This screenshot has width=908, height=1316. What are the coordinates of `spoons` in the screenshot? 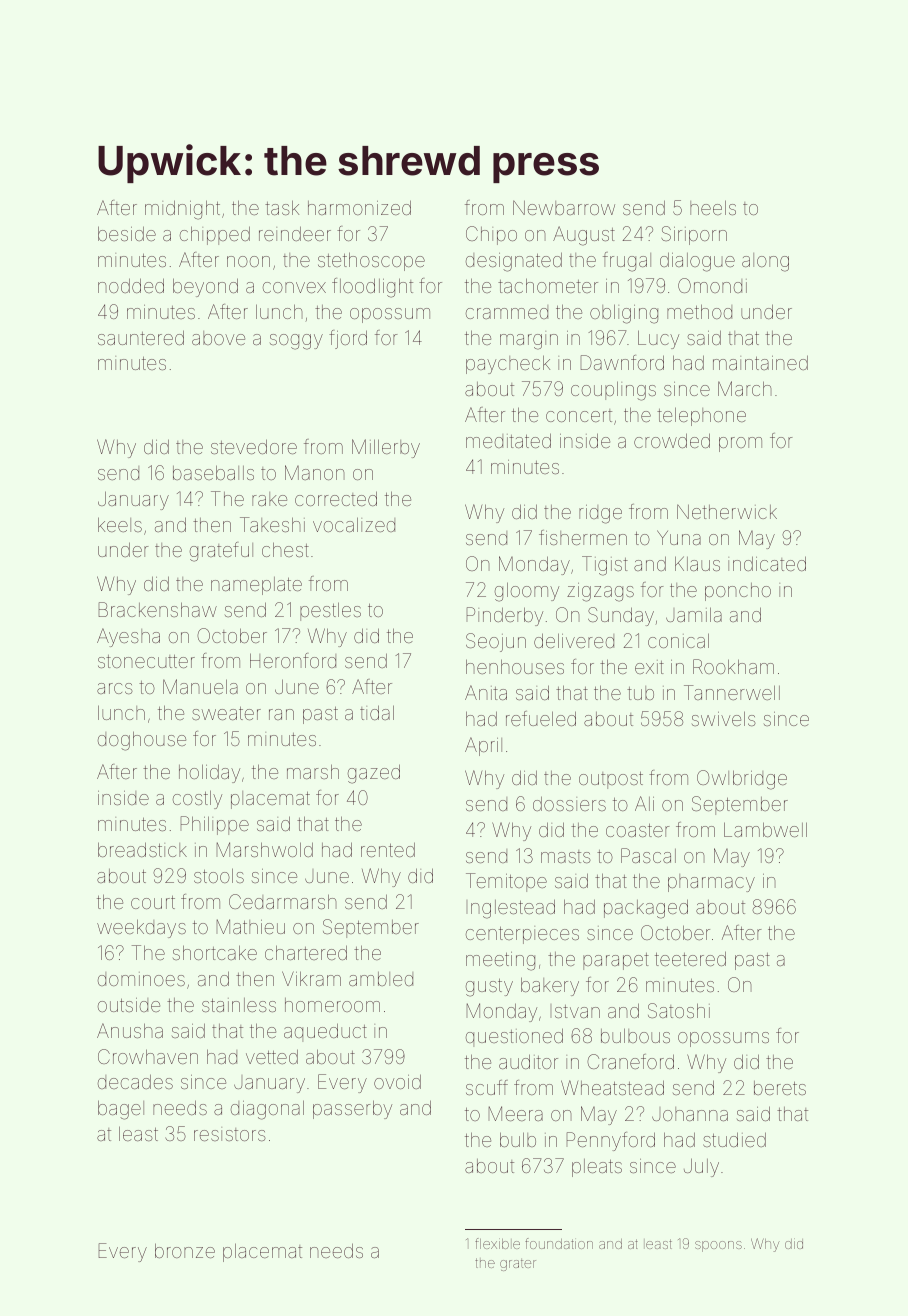 It's located at (718, 1246).
